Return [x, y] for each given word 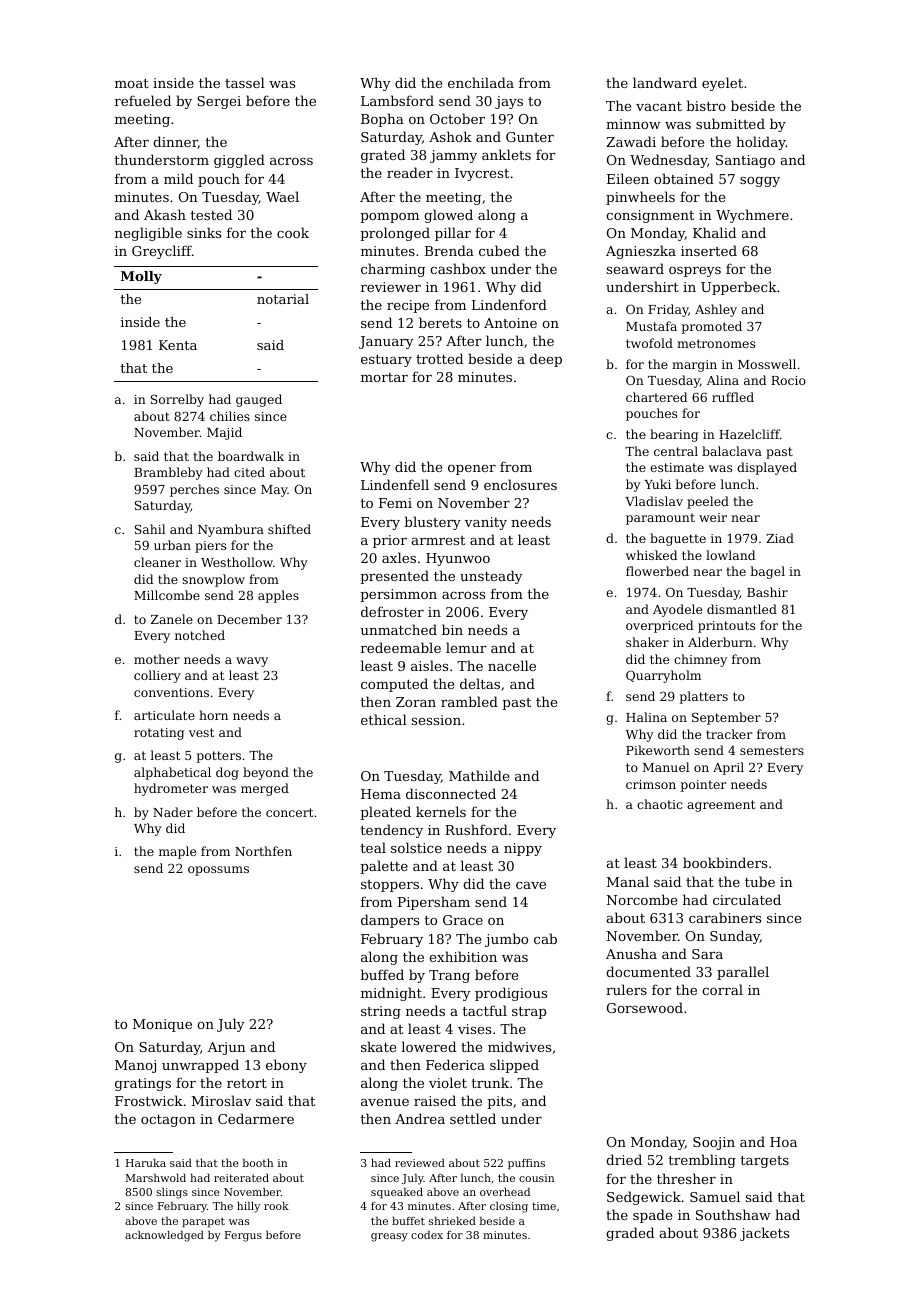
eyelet [722, 84]
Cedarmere [256, 1118]
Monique [162, 1025]
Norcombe [642, 899]
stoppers [390, 886]
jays [509, 102]
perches [194, 490]
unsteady [491, 577]
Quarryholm [663, 676]
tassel [245, 82]
